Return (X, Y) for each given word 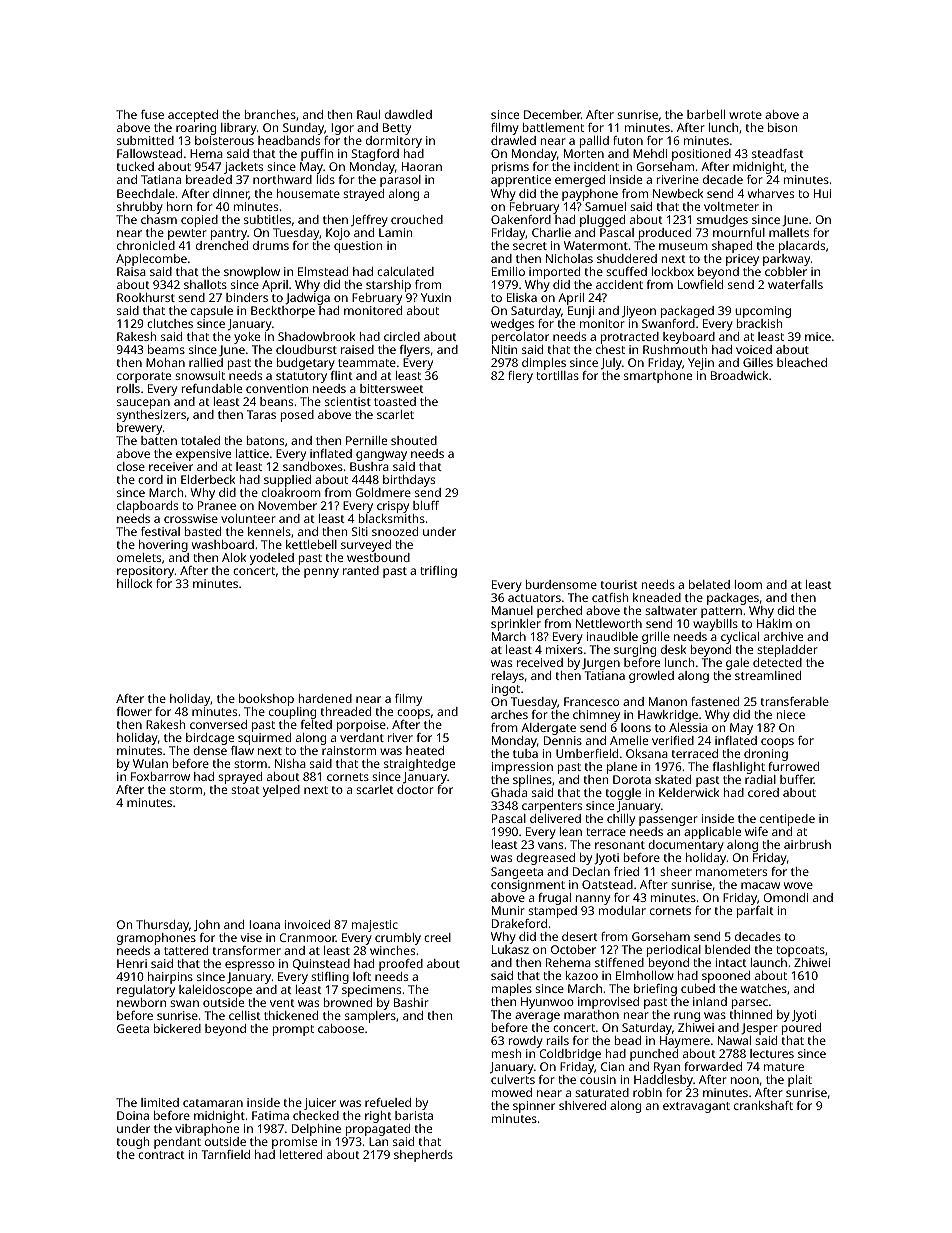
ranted (361, 570)
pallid (594, 142)
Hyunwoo (547, 1003)
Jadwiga (307, 299)
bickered (177, 1028)
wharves (771, 193)
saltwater (671, 610)
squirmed (264, 739)
